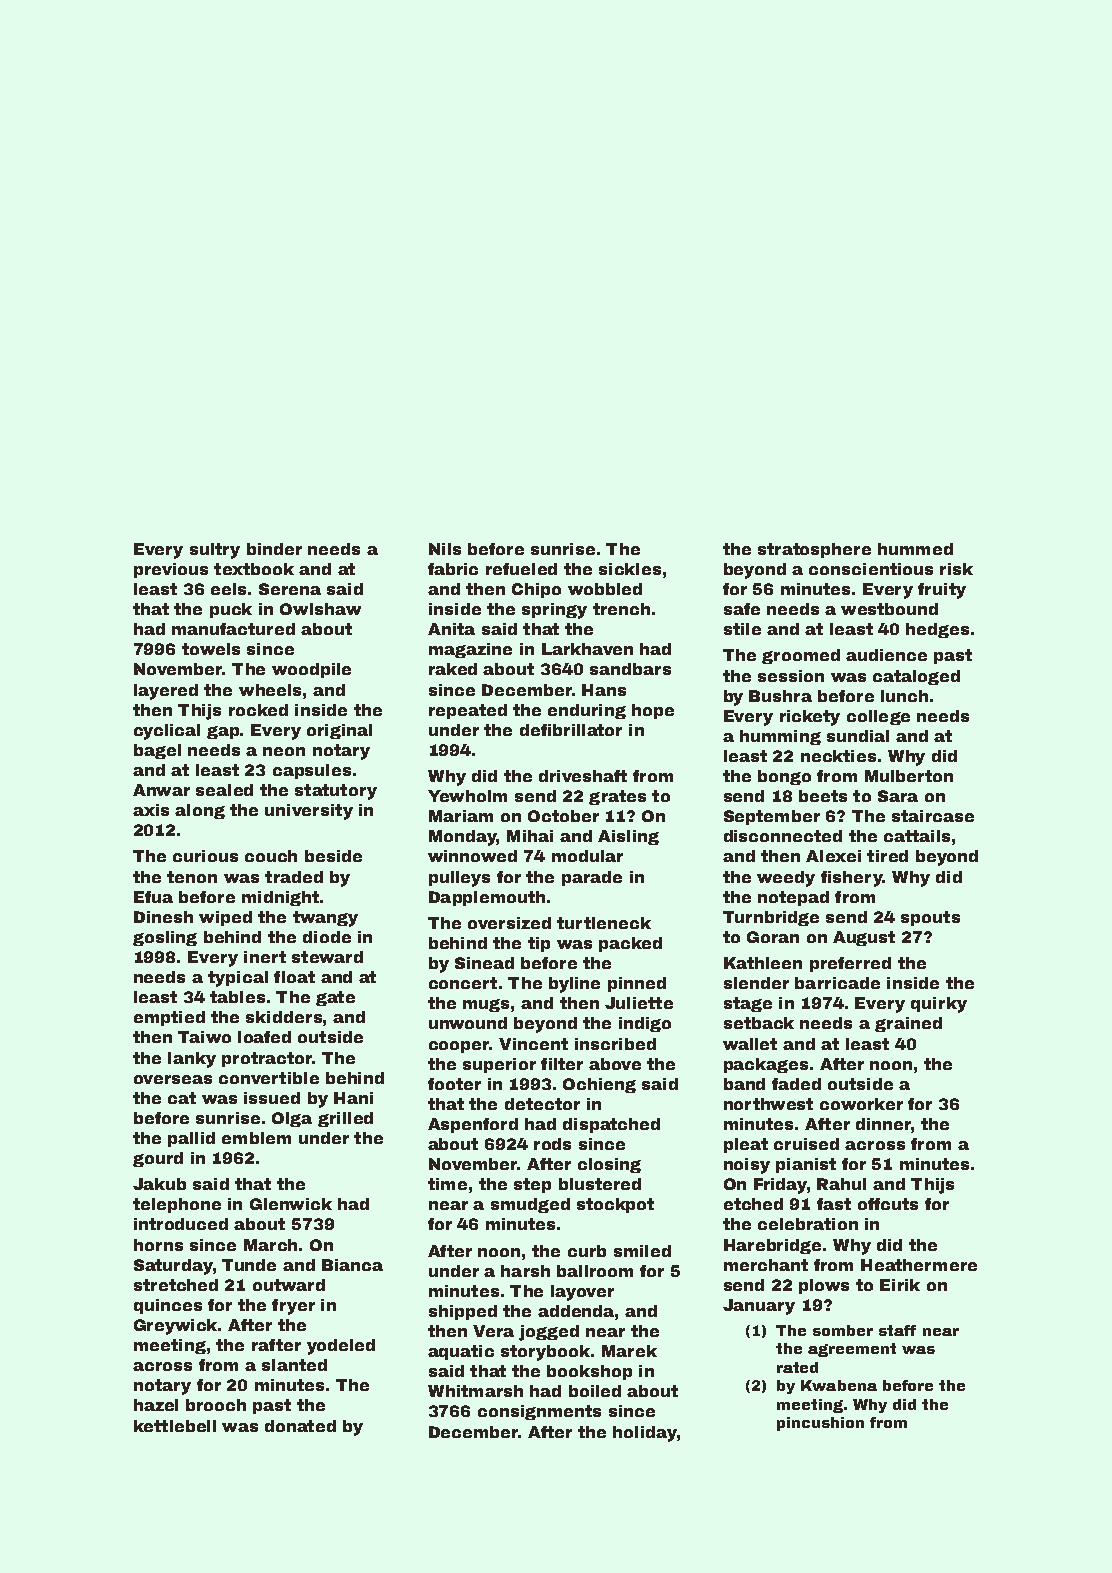 This screenshot has width=1112, height=1573. Describe the element at coordinates (780, 737) in the screenshot. I see `humming` at that location.
